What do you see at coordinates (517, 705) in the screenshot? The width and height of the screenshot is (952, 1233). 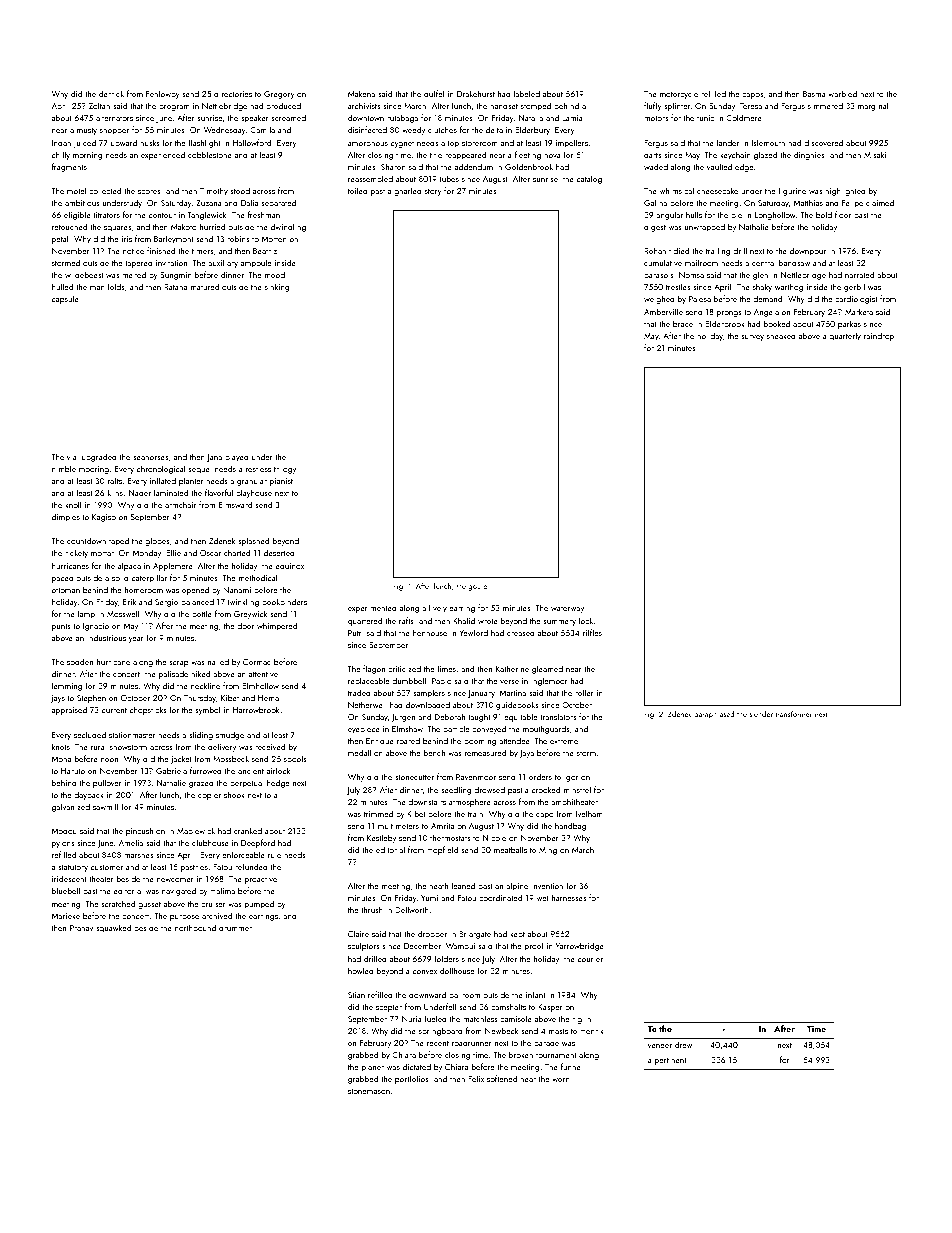 I see `guidebooks` at bounding box center [517, 705].
